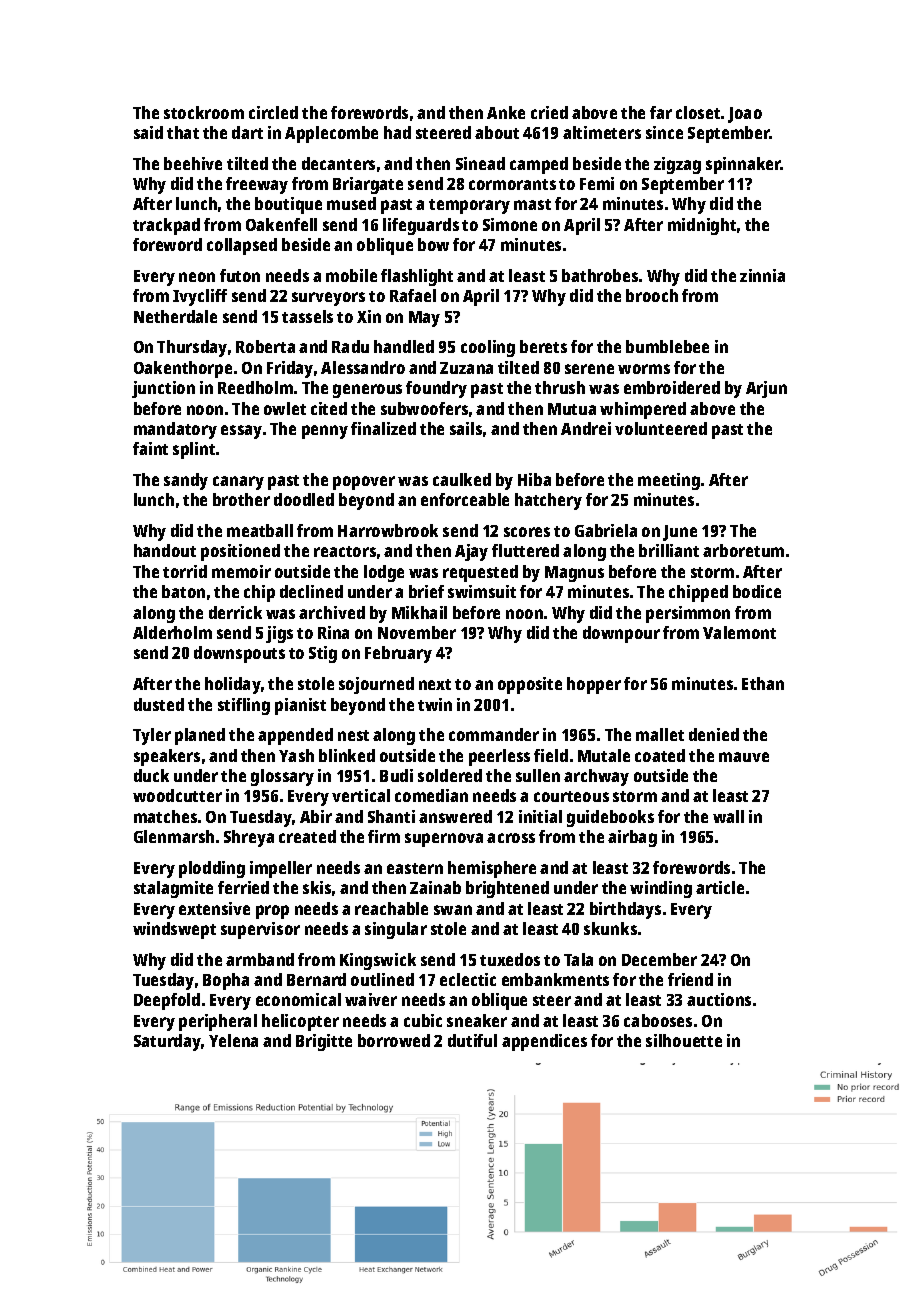 This page has width=924, height=1314. I want to click on had, so click(397, 132).
